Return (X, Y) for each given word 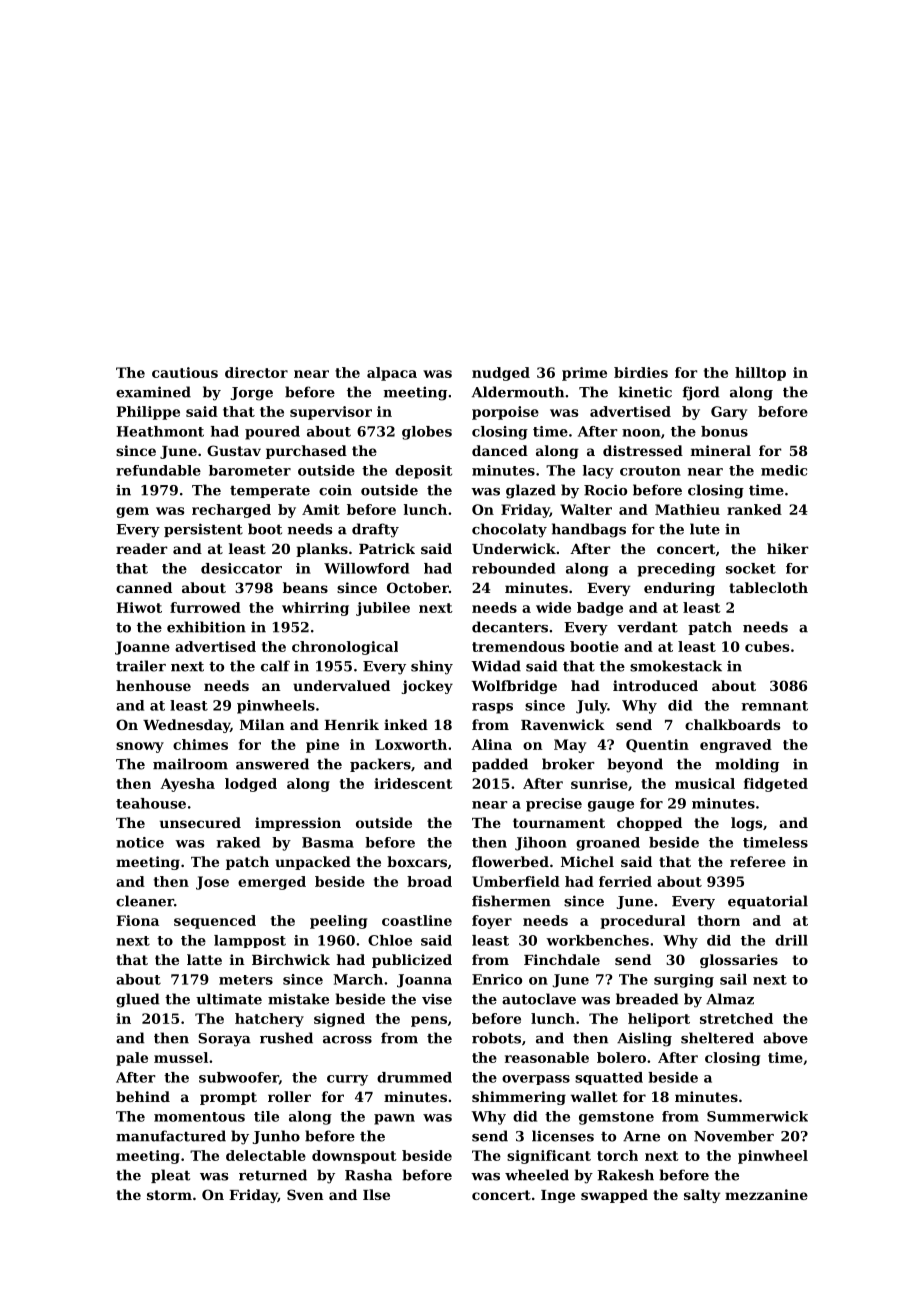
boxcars (417, 861)
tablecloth (768, 587)
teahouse (151, 803)
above (785, 1038)
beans (305, 587)
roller (289, 1096)
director (256, 372)
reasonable (547, 1057)
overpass (536, 1080)
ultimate (229, 999)
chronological (345, 648)
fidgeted (776, 785)
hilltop (760, 374)
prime (584, 374)
